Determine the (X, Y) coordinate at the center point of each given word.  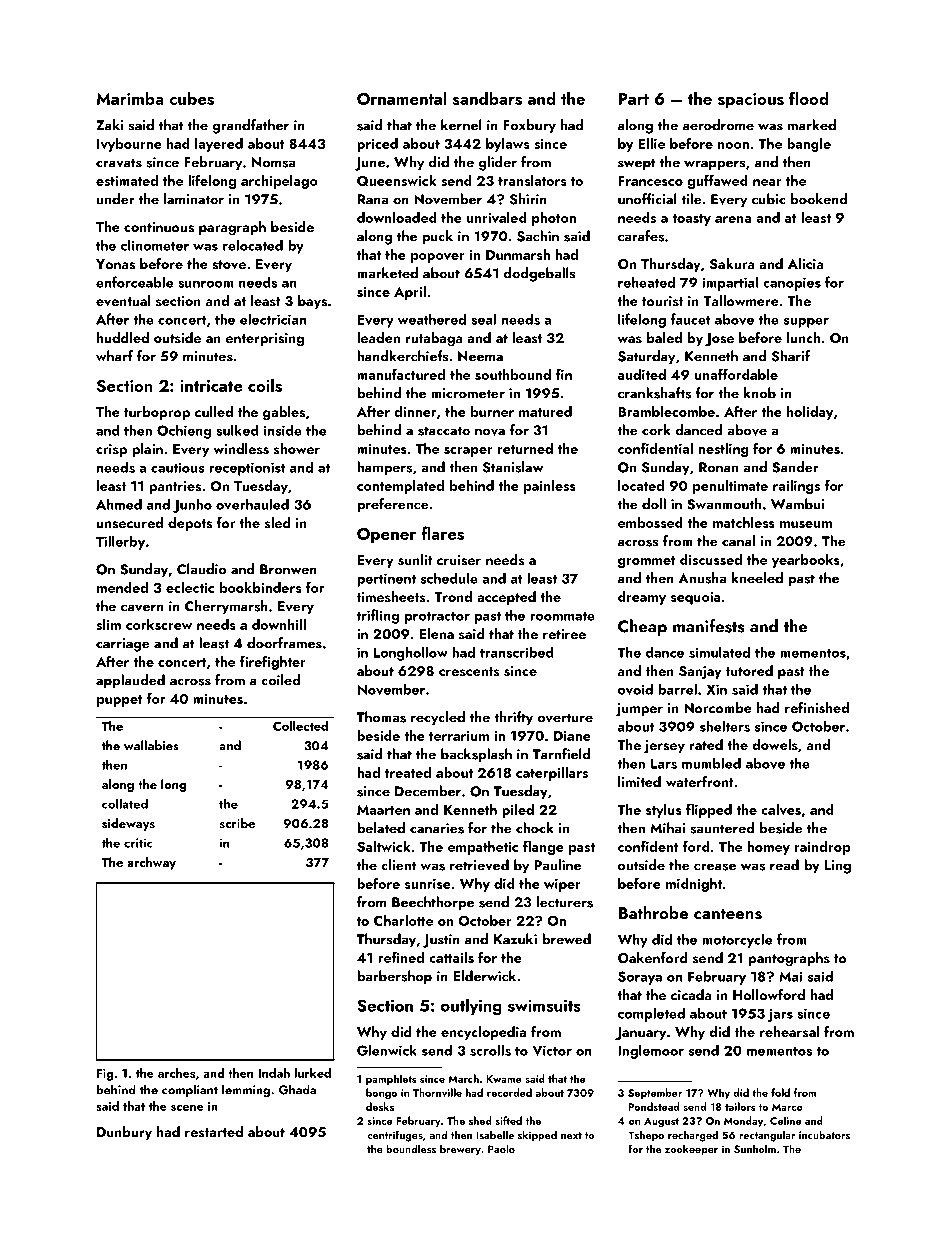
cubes (192, 98)
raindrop (822, 848)
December (428, 791)
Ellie (651, 143)
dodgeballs (540, 274)
